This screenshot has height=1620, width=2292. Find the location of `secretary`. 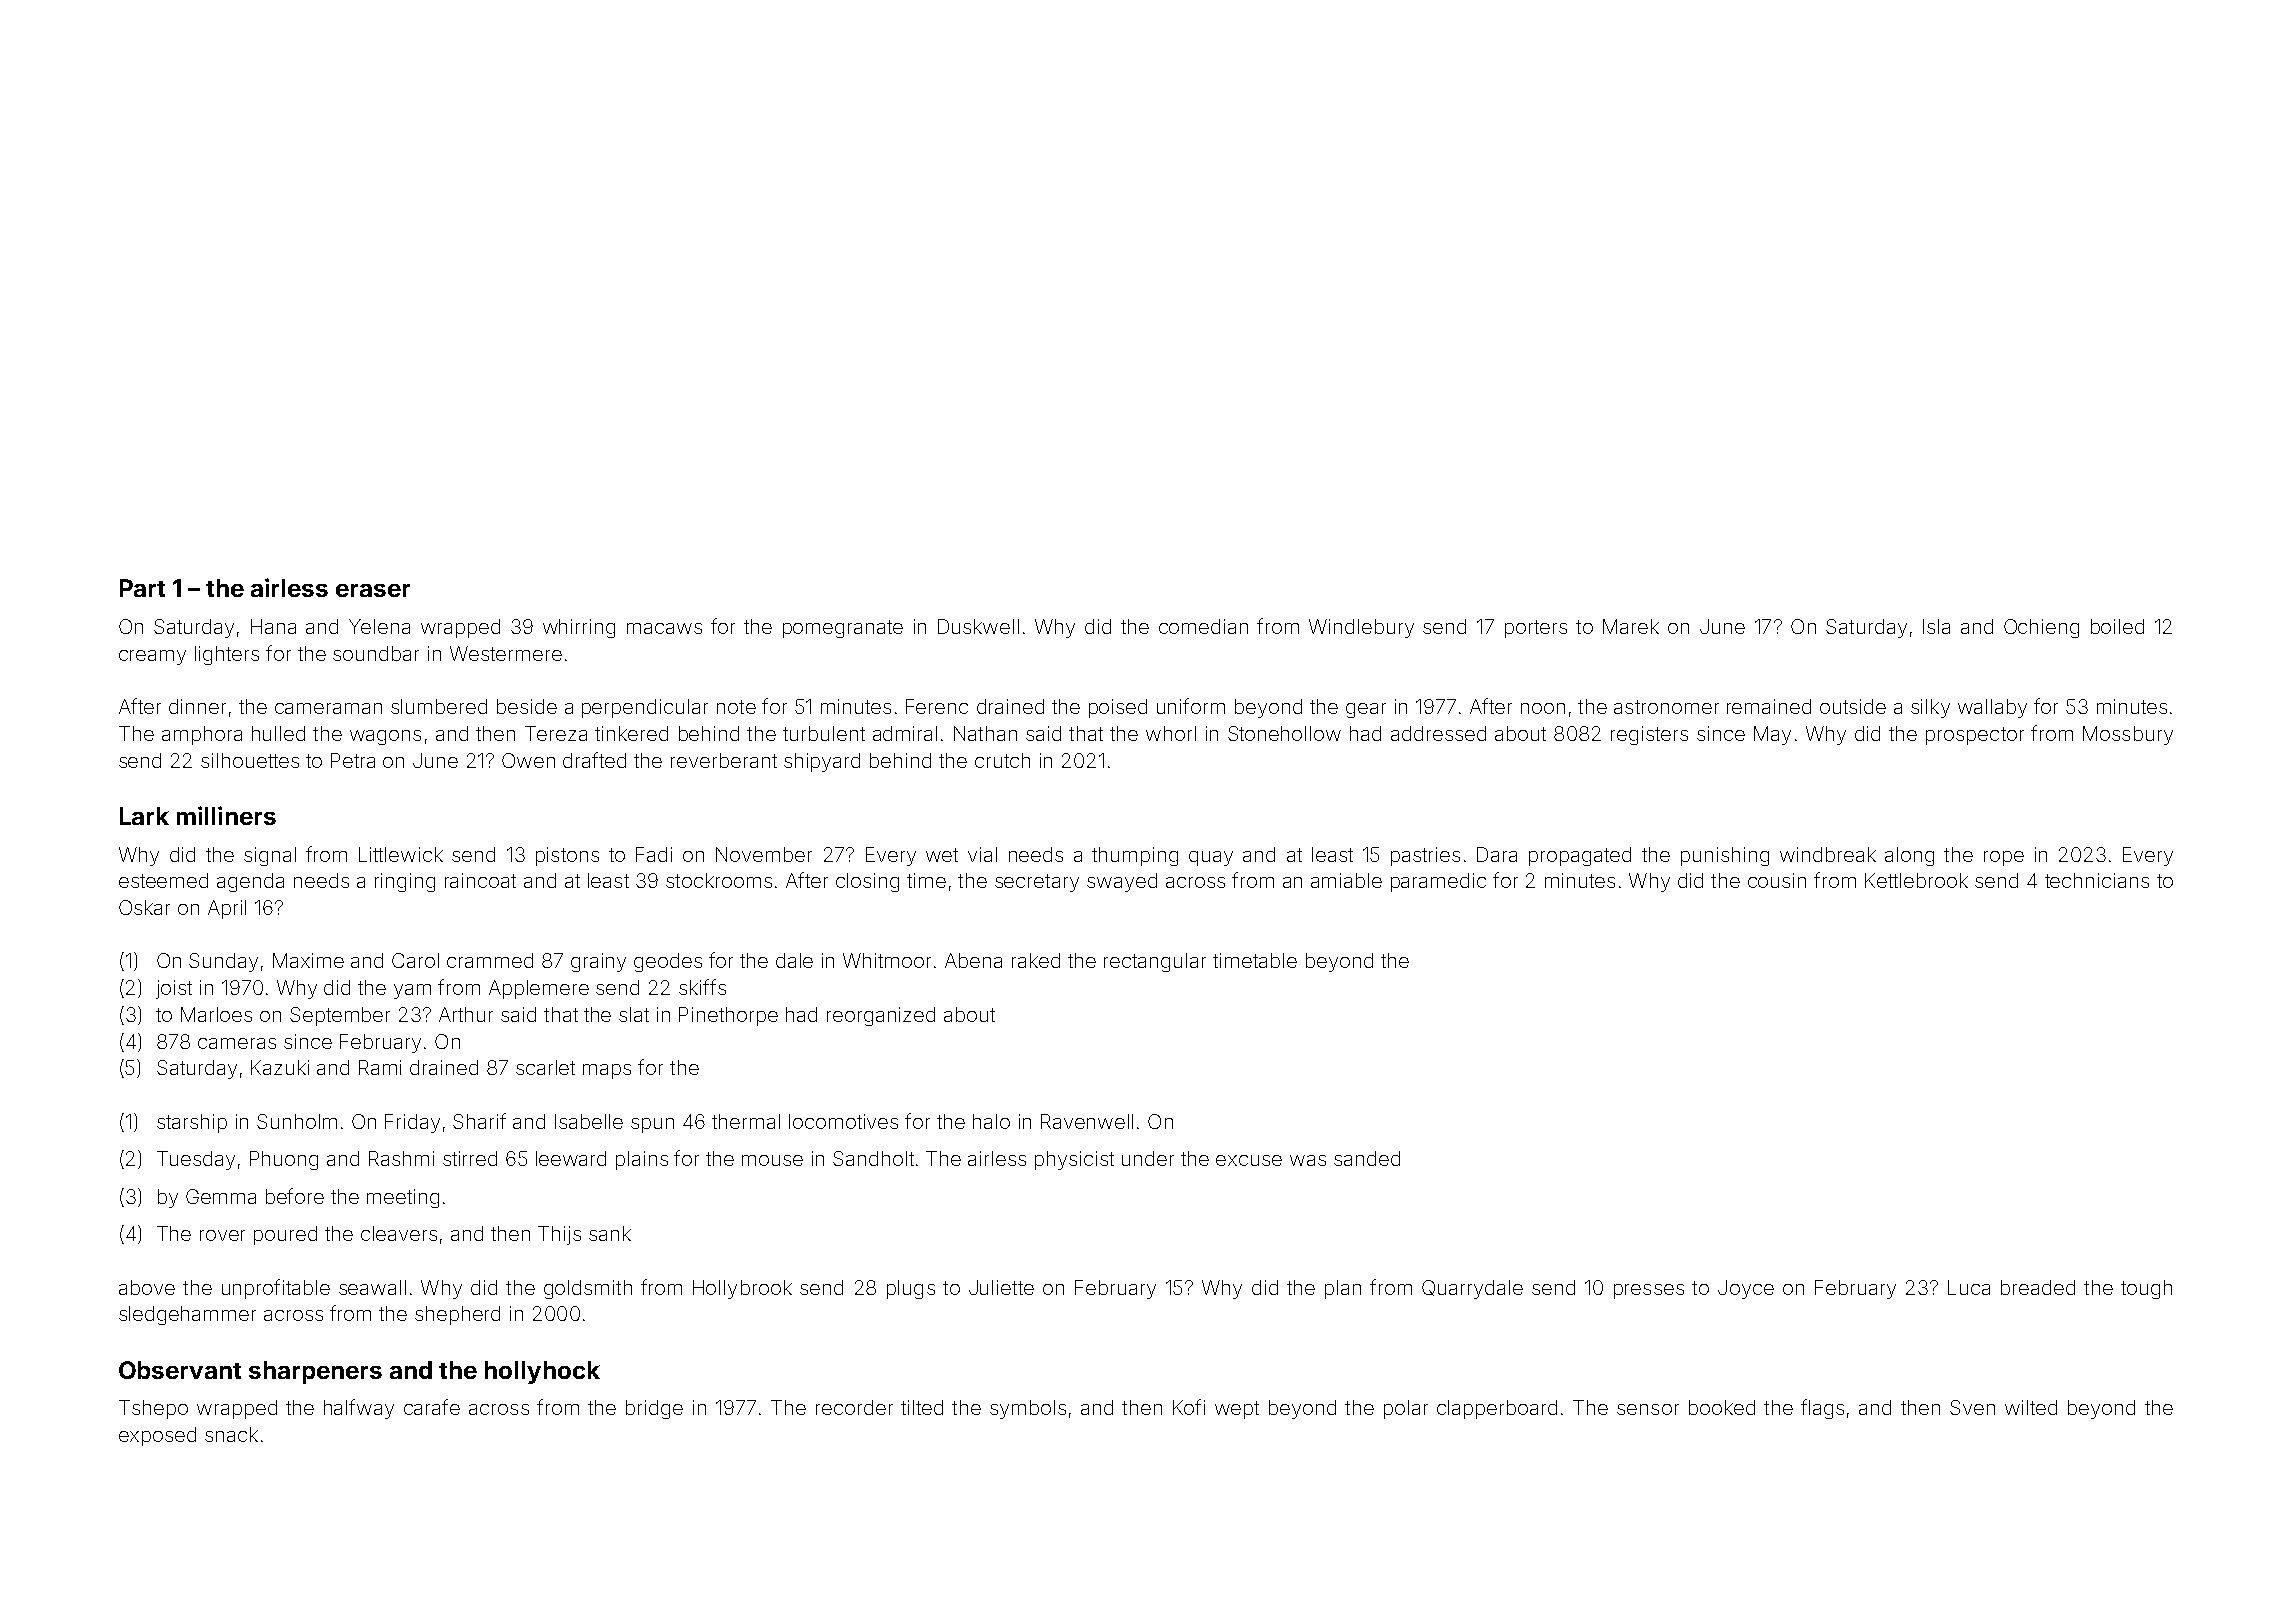

secretary is located at coordinates (1037, 883).
